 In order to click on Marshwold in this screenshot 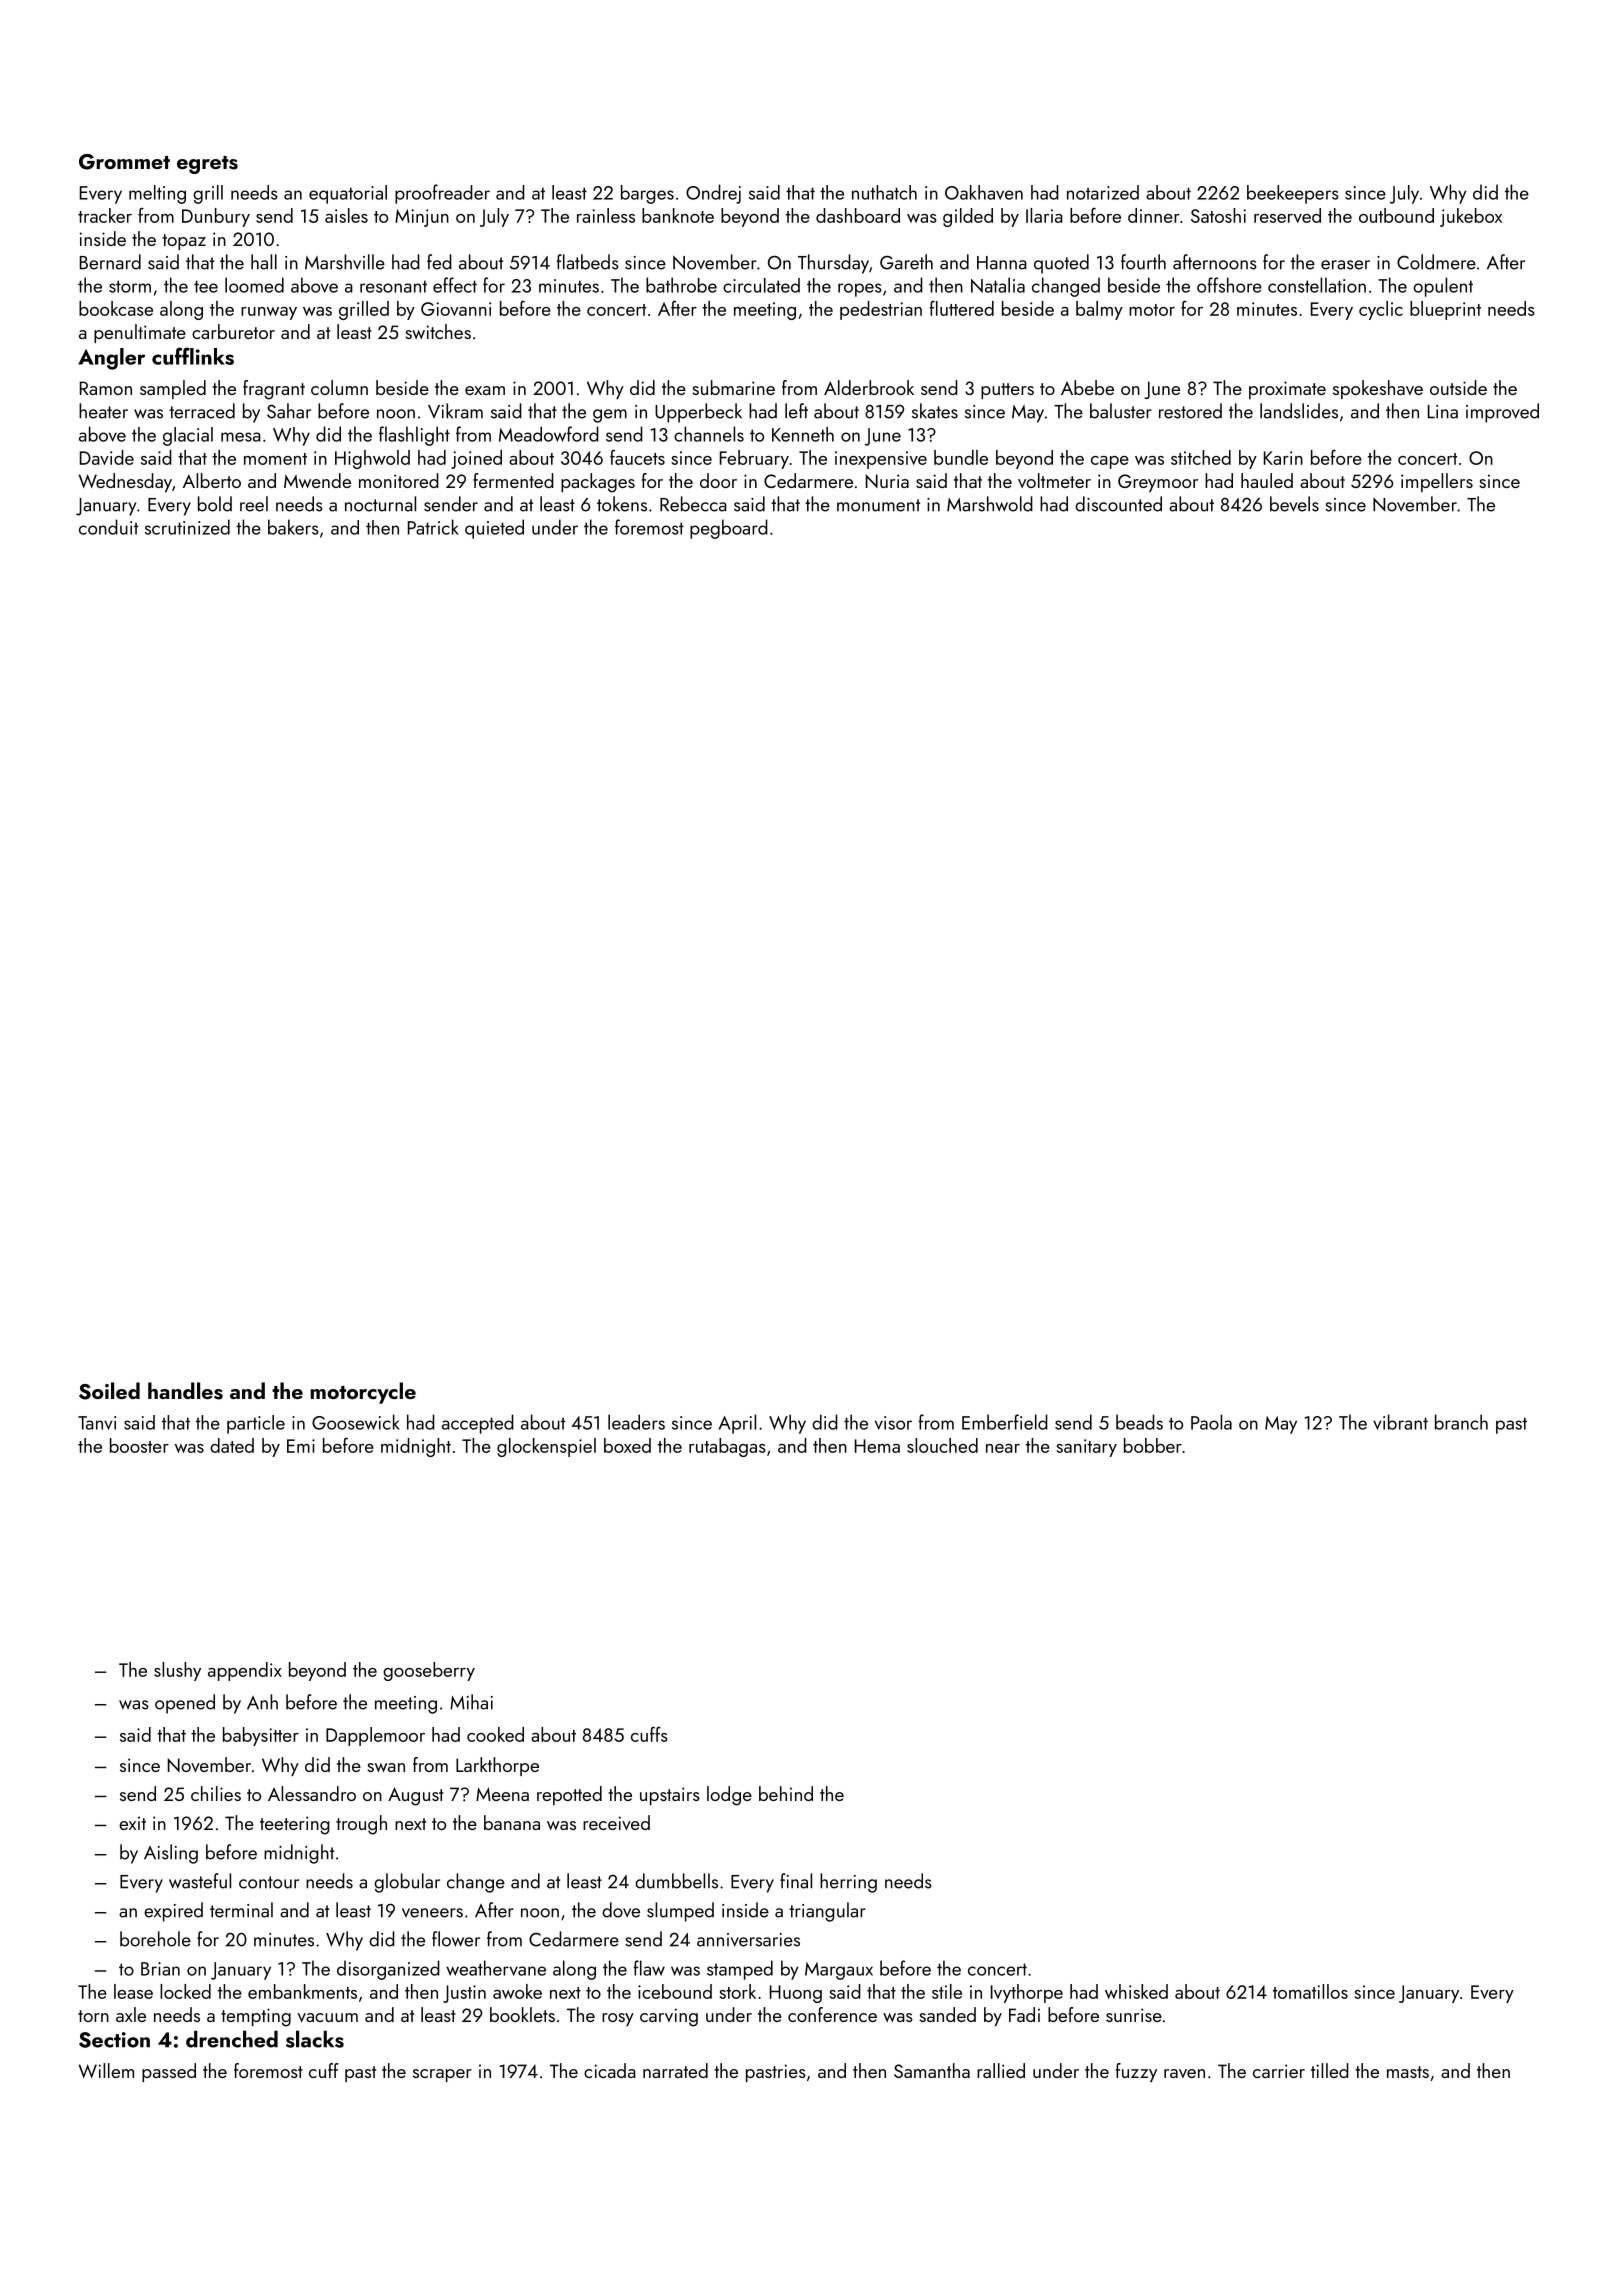, I will do `click(990, 504)`.
